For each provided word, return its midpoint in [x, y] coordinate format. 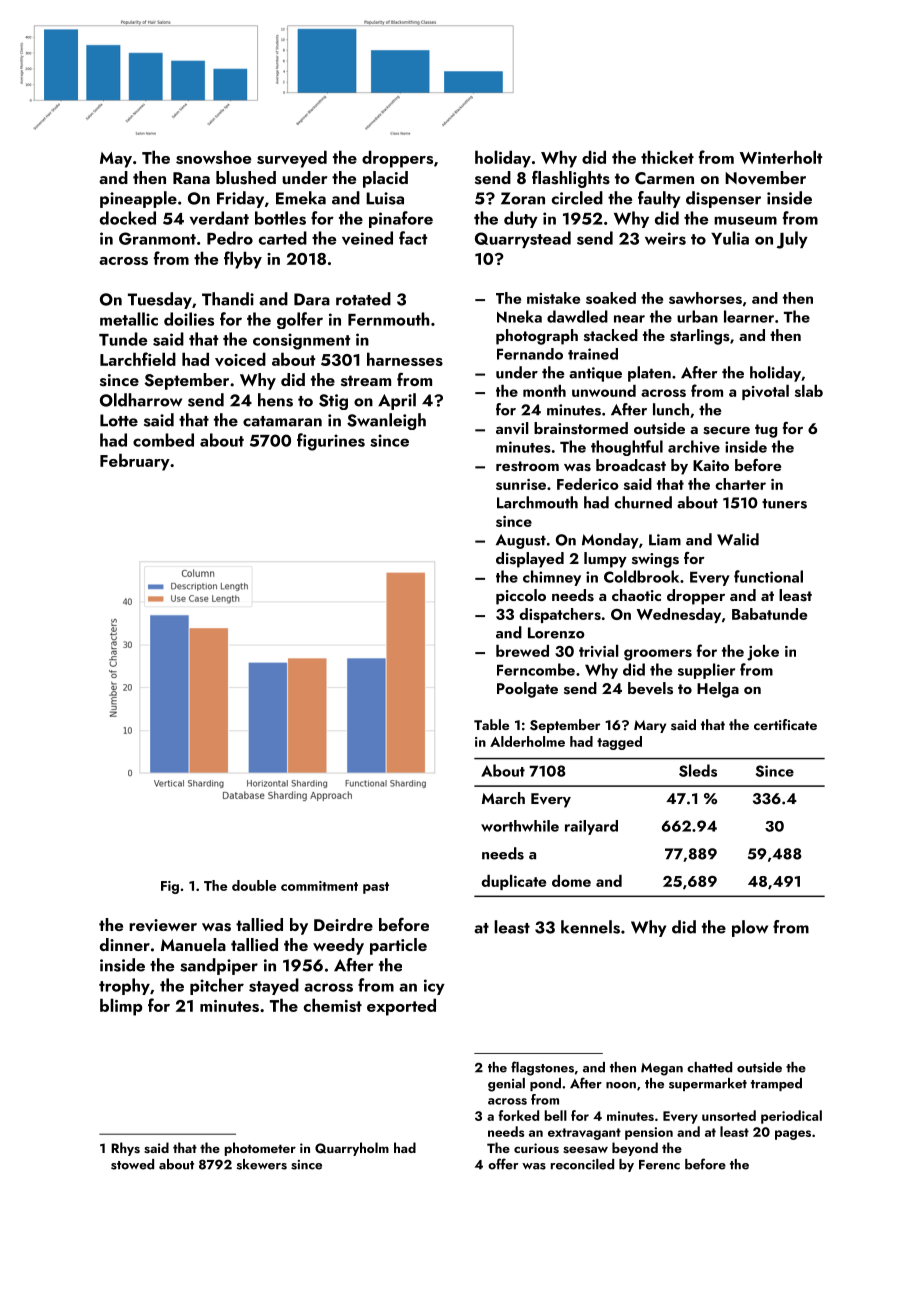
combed [163, 440]
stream [366, 381]
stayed [274, 986]
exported [401, 1007]
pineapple [138, 199]
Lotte [119, 420]
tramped [776, 1084]
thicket [667, 157]
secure [726, 431]
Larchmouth [537, 502]
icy [434, 987]
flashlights [571, 179]
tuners [784, 503]
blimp [121, 1007]
